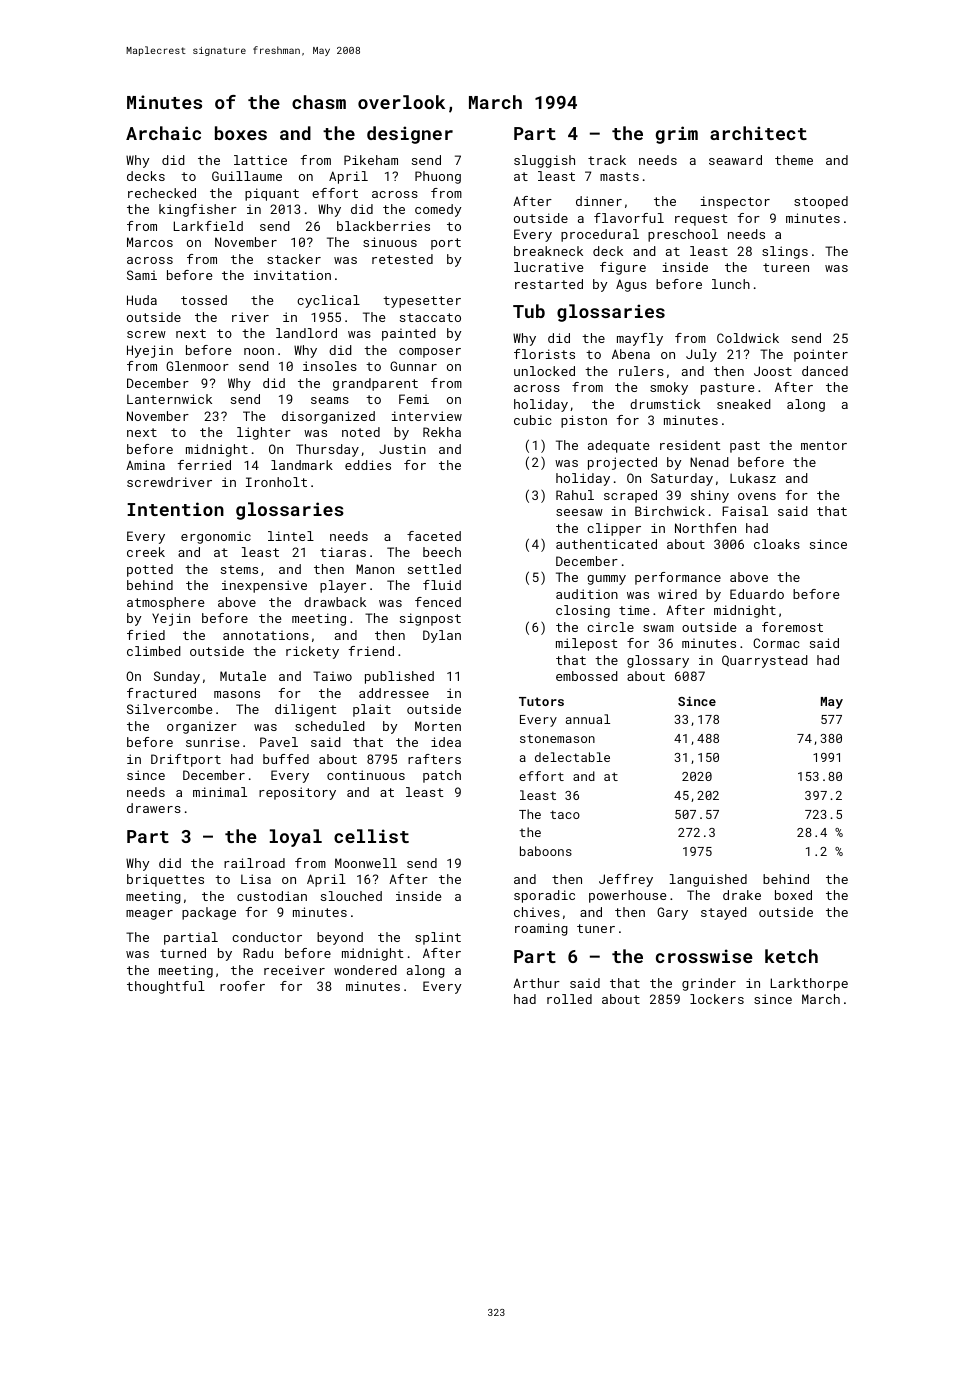 This screenshot has height=1386, width=975. Describe the element at coordinates (536, 983) in the screenshot. I see `Arthur` at that location.
